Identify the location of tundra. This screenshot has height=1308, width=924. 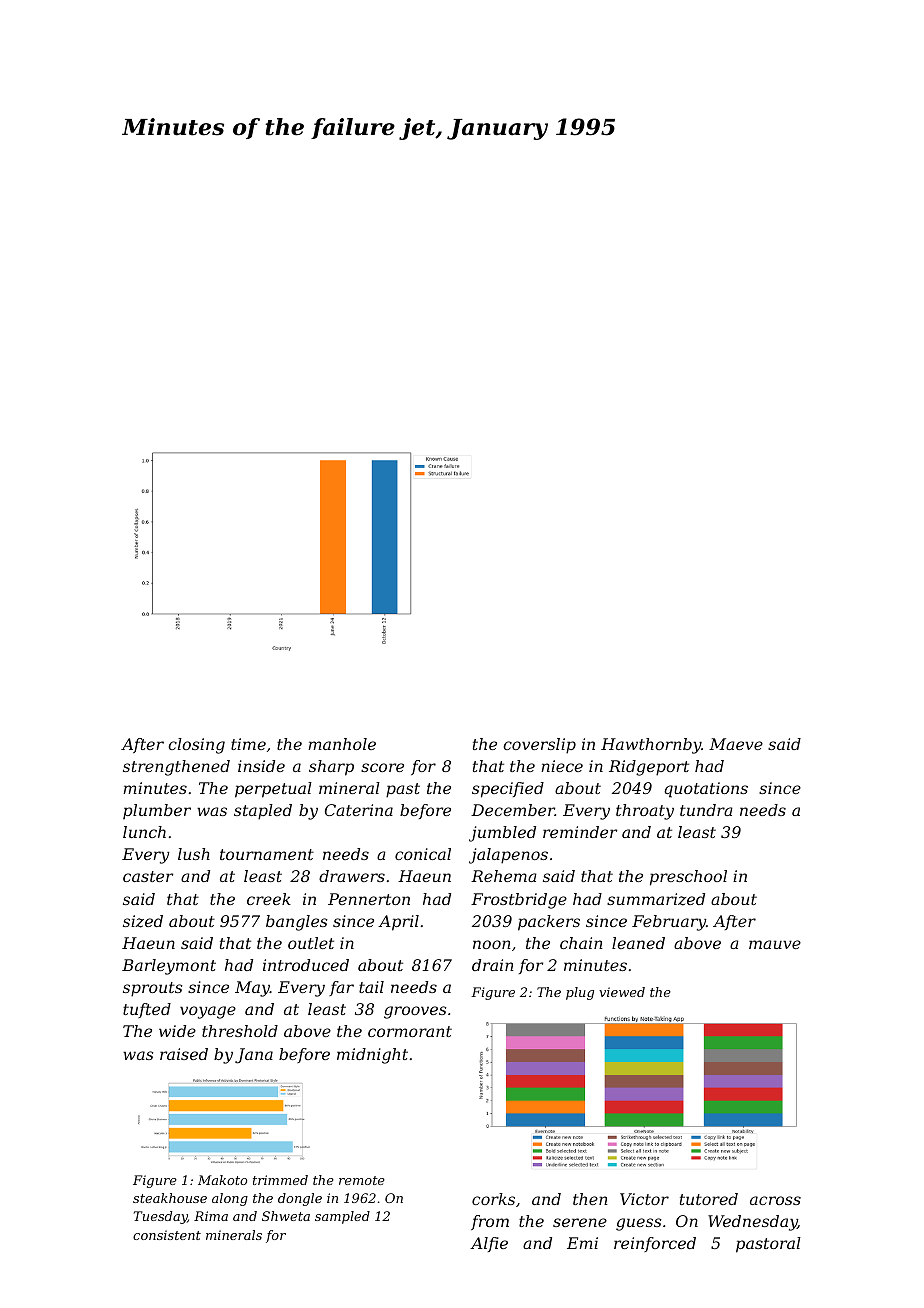
(706, 810).
